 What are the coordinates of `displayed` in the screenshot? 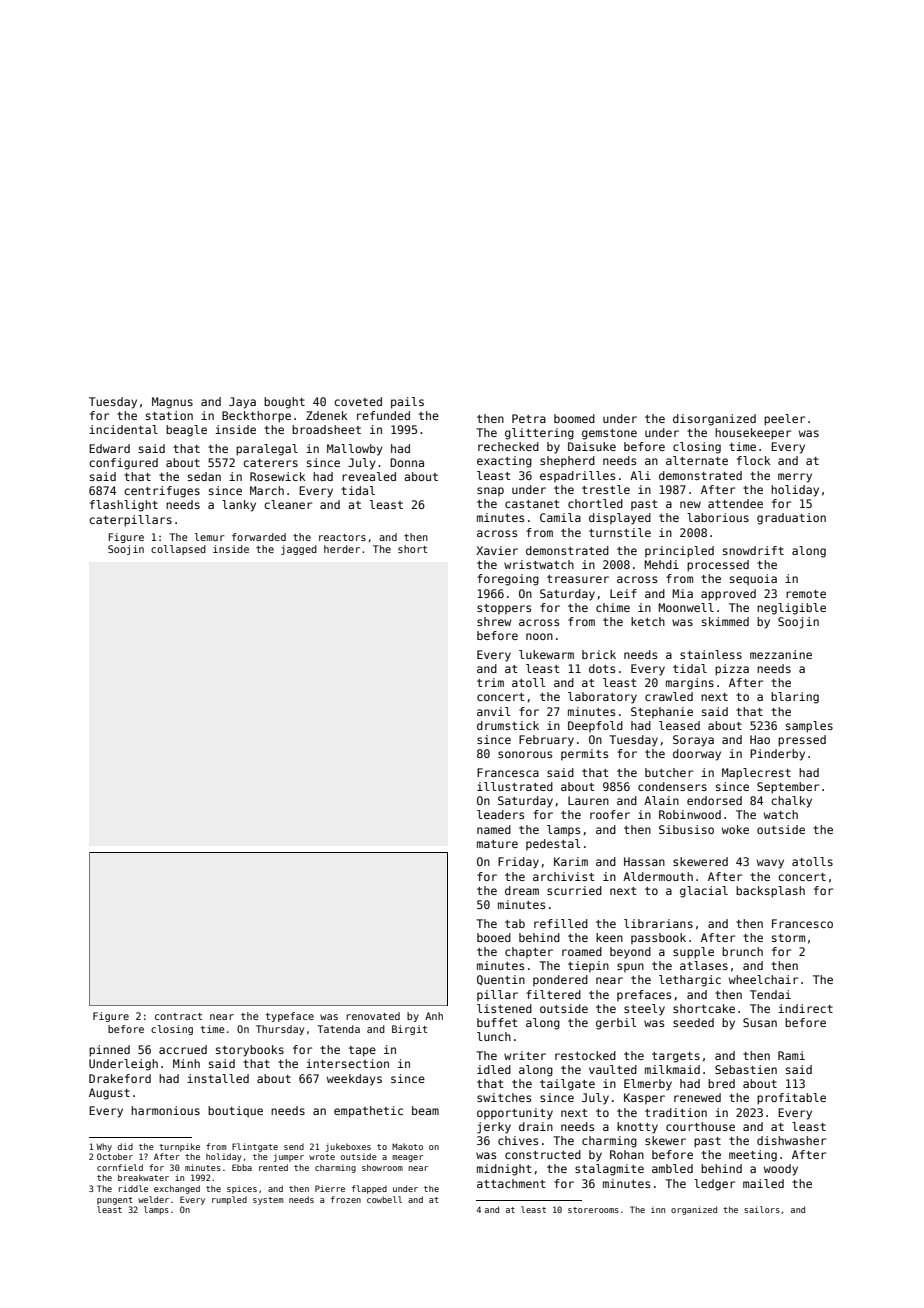 It's located at (620, 519).
